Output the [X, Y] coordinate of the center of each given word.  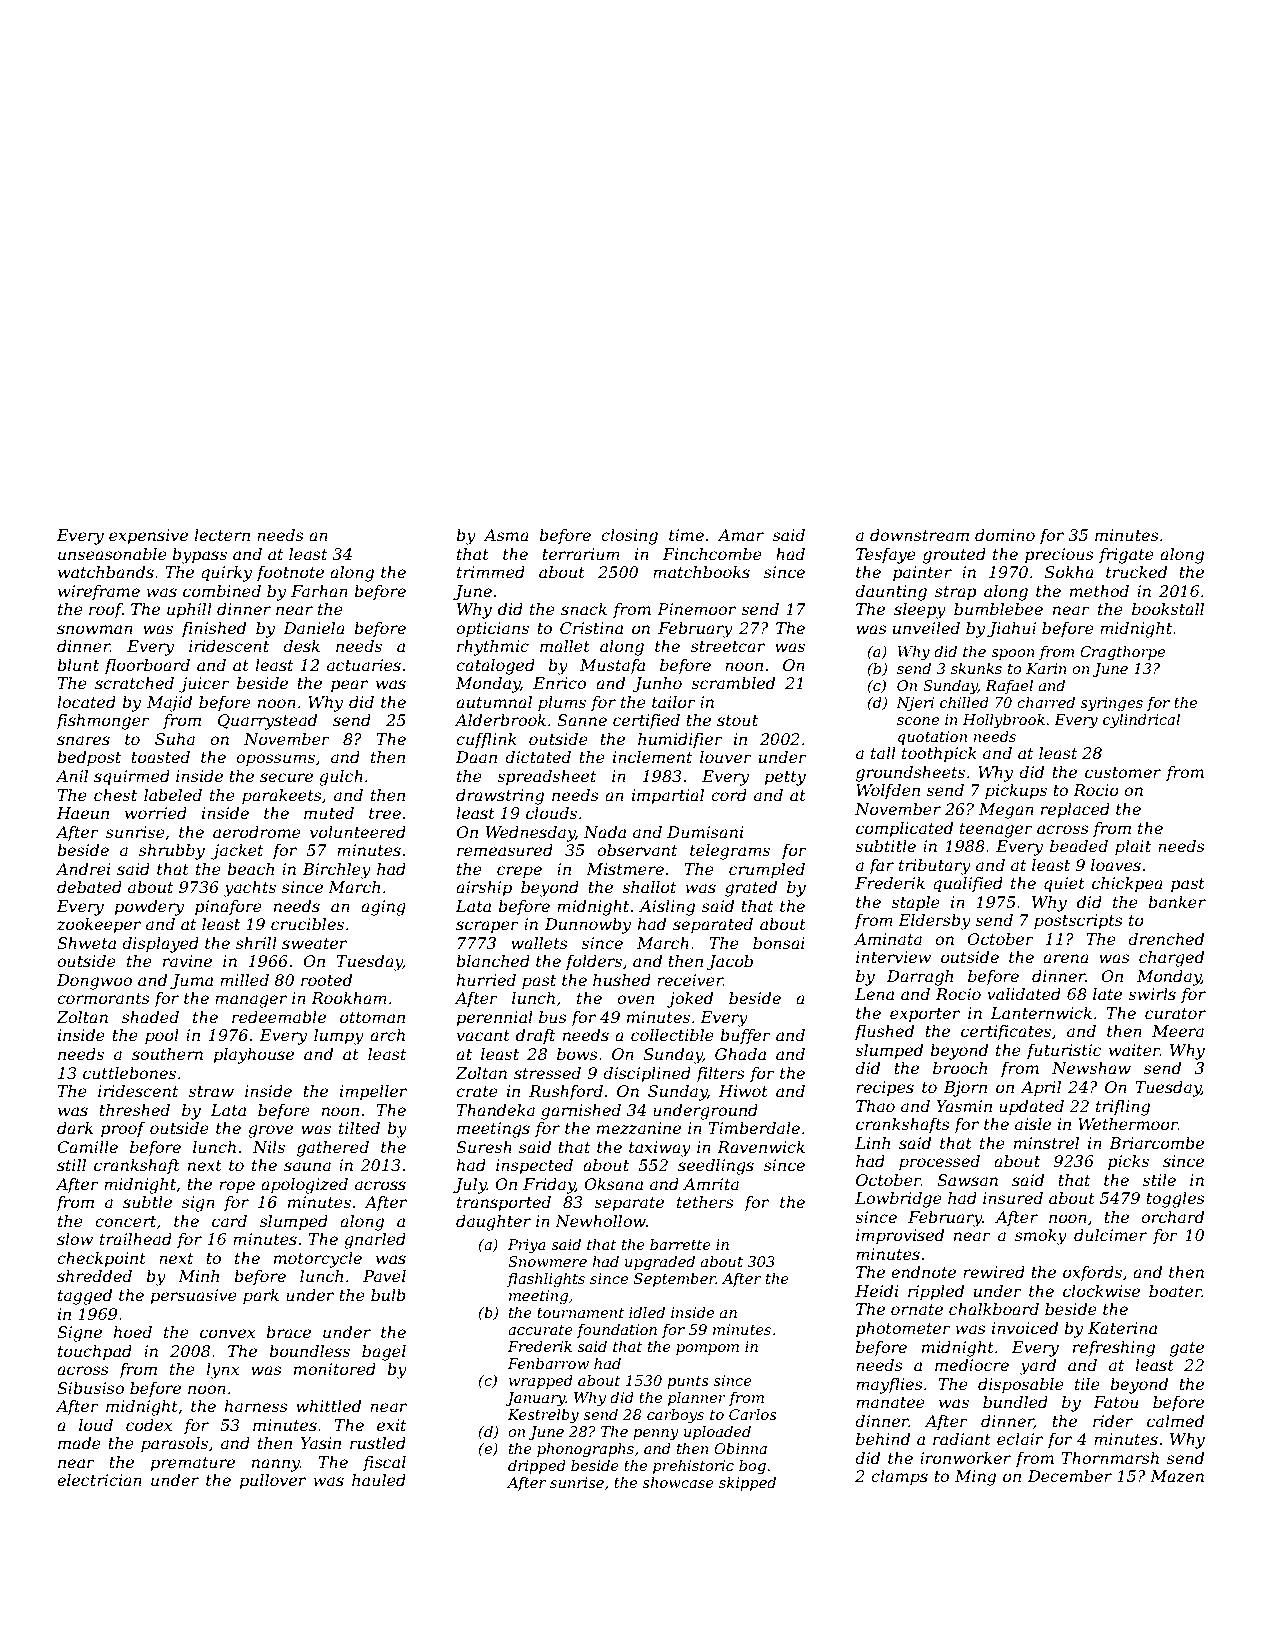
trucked [1136, 572]
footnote [290, 573]
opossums [275, 760]
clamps [899, 1478]
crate [477, 1091]
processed [939, 1163]
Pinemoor [696, 609]
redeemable [279, 1017]
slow [75, 1239]
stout [737, 720]
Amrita [711, 1184]
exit [391, 1425]
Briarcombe [1156, 1143]
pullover [273, 1482]
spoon [1013, 654]
